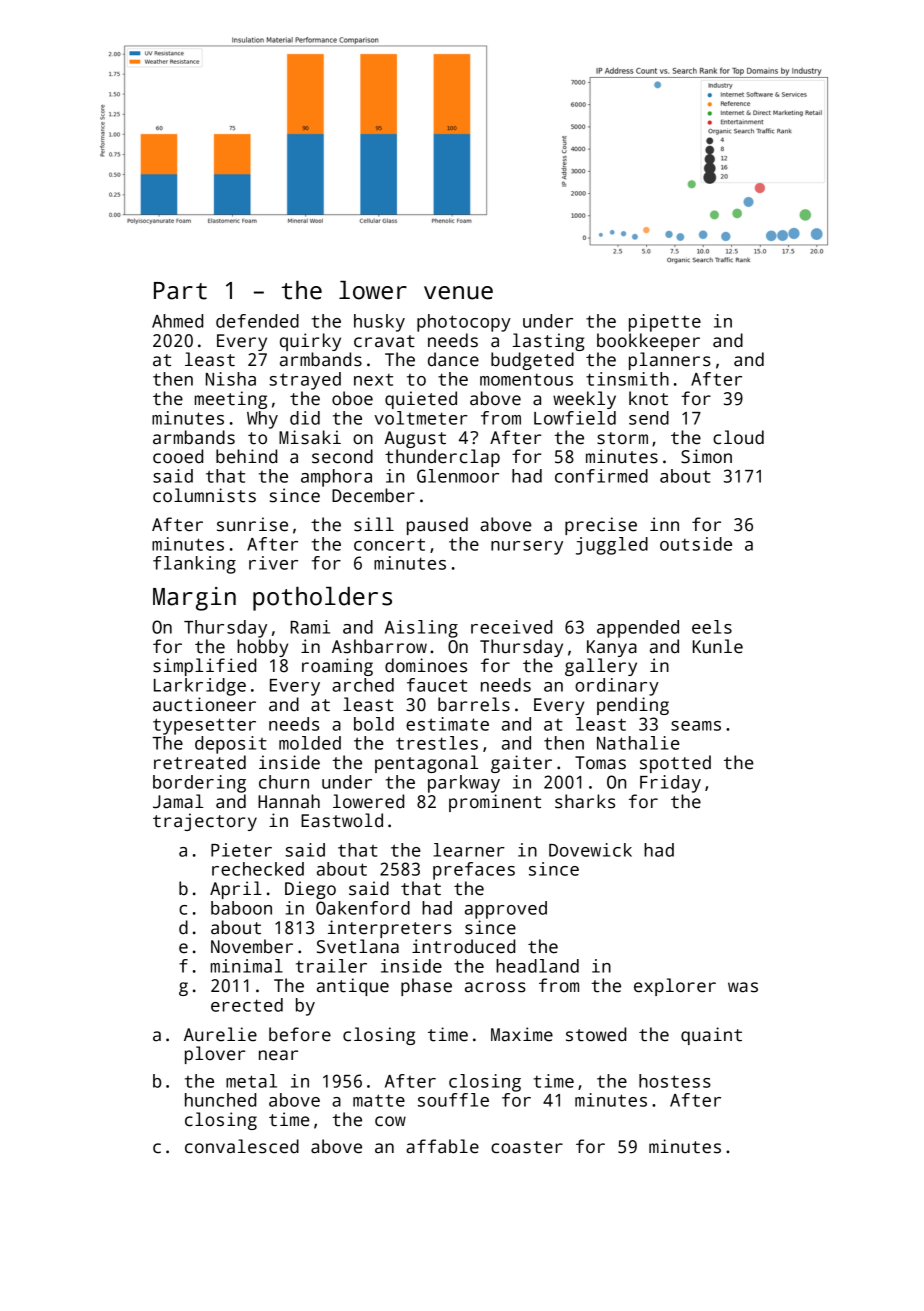 This page has height=1311, width=924. I want to click on planners, so click(670, 361).
